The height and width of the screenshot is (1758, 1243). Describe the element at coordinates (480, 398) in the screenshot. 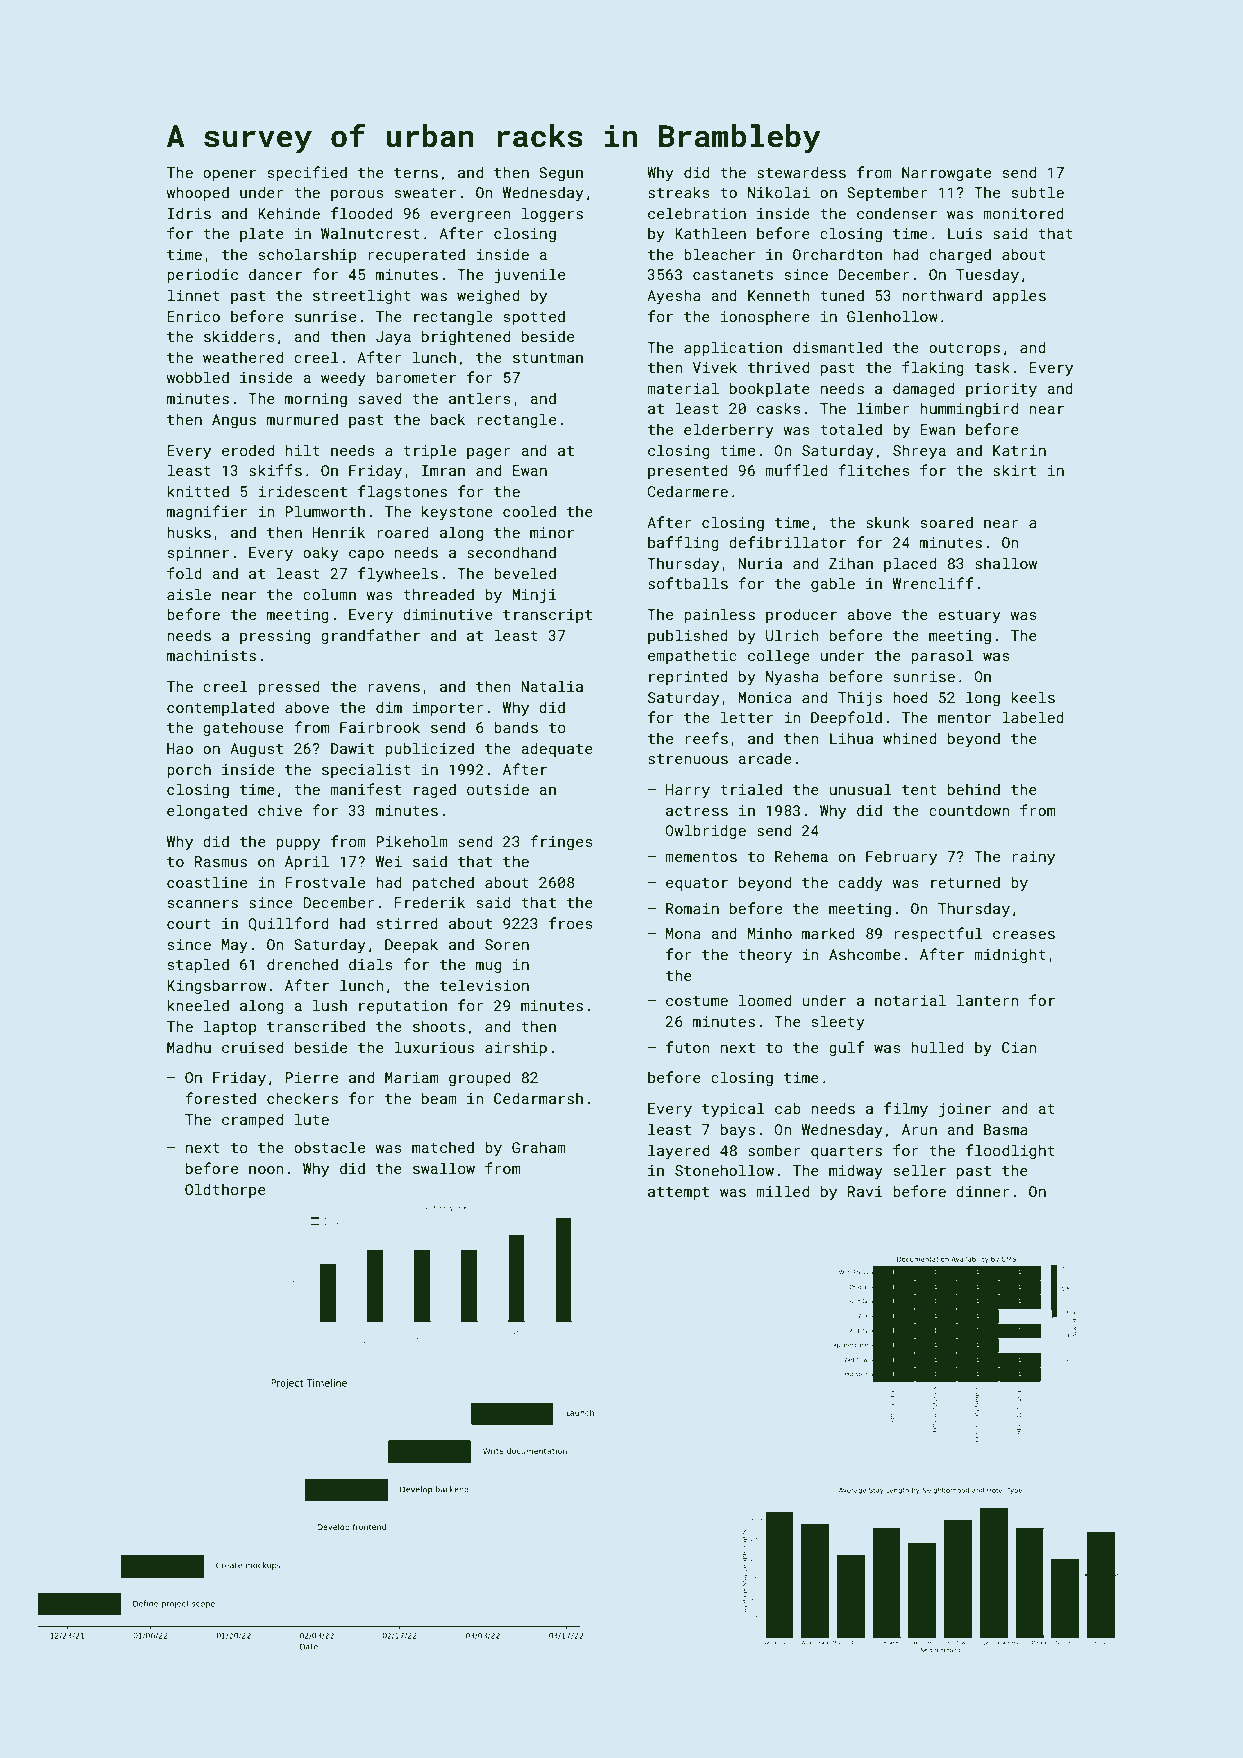

I see `antlers` at that location.
